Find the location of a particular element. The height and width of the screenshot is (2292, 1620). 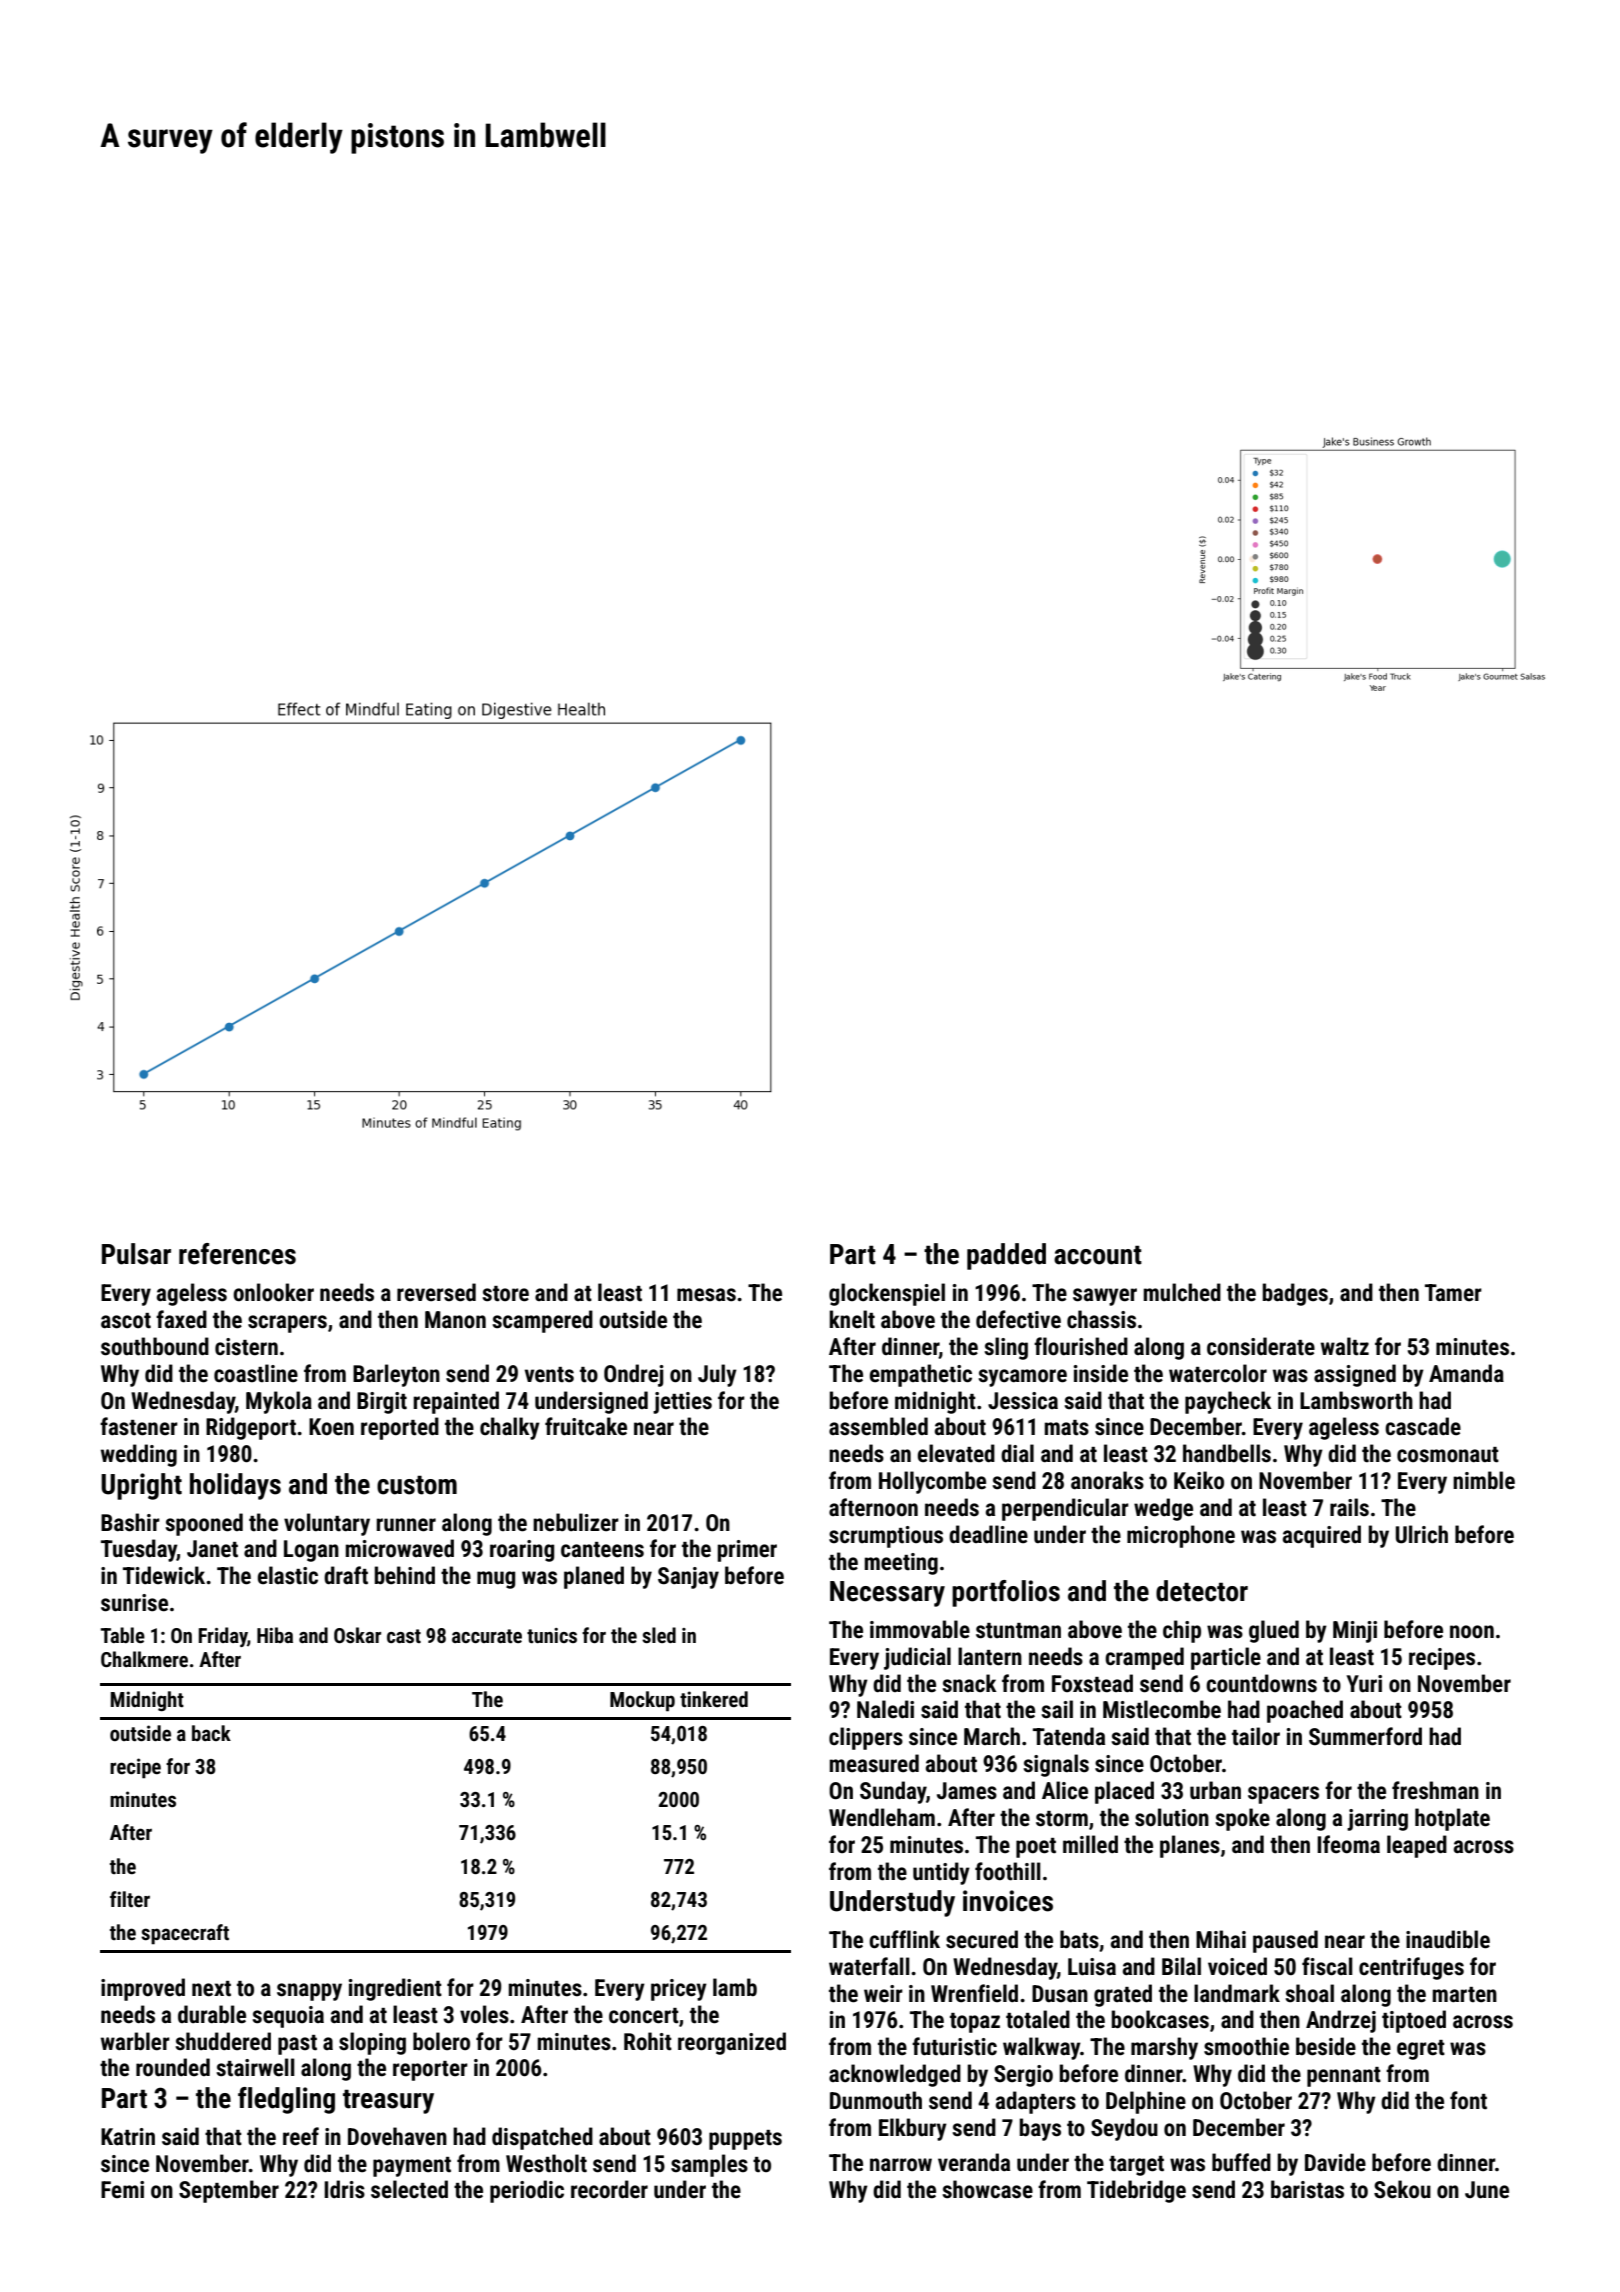

ingredient is located at coordinates (395, 1989).
